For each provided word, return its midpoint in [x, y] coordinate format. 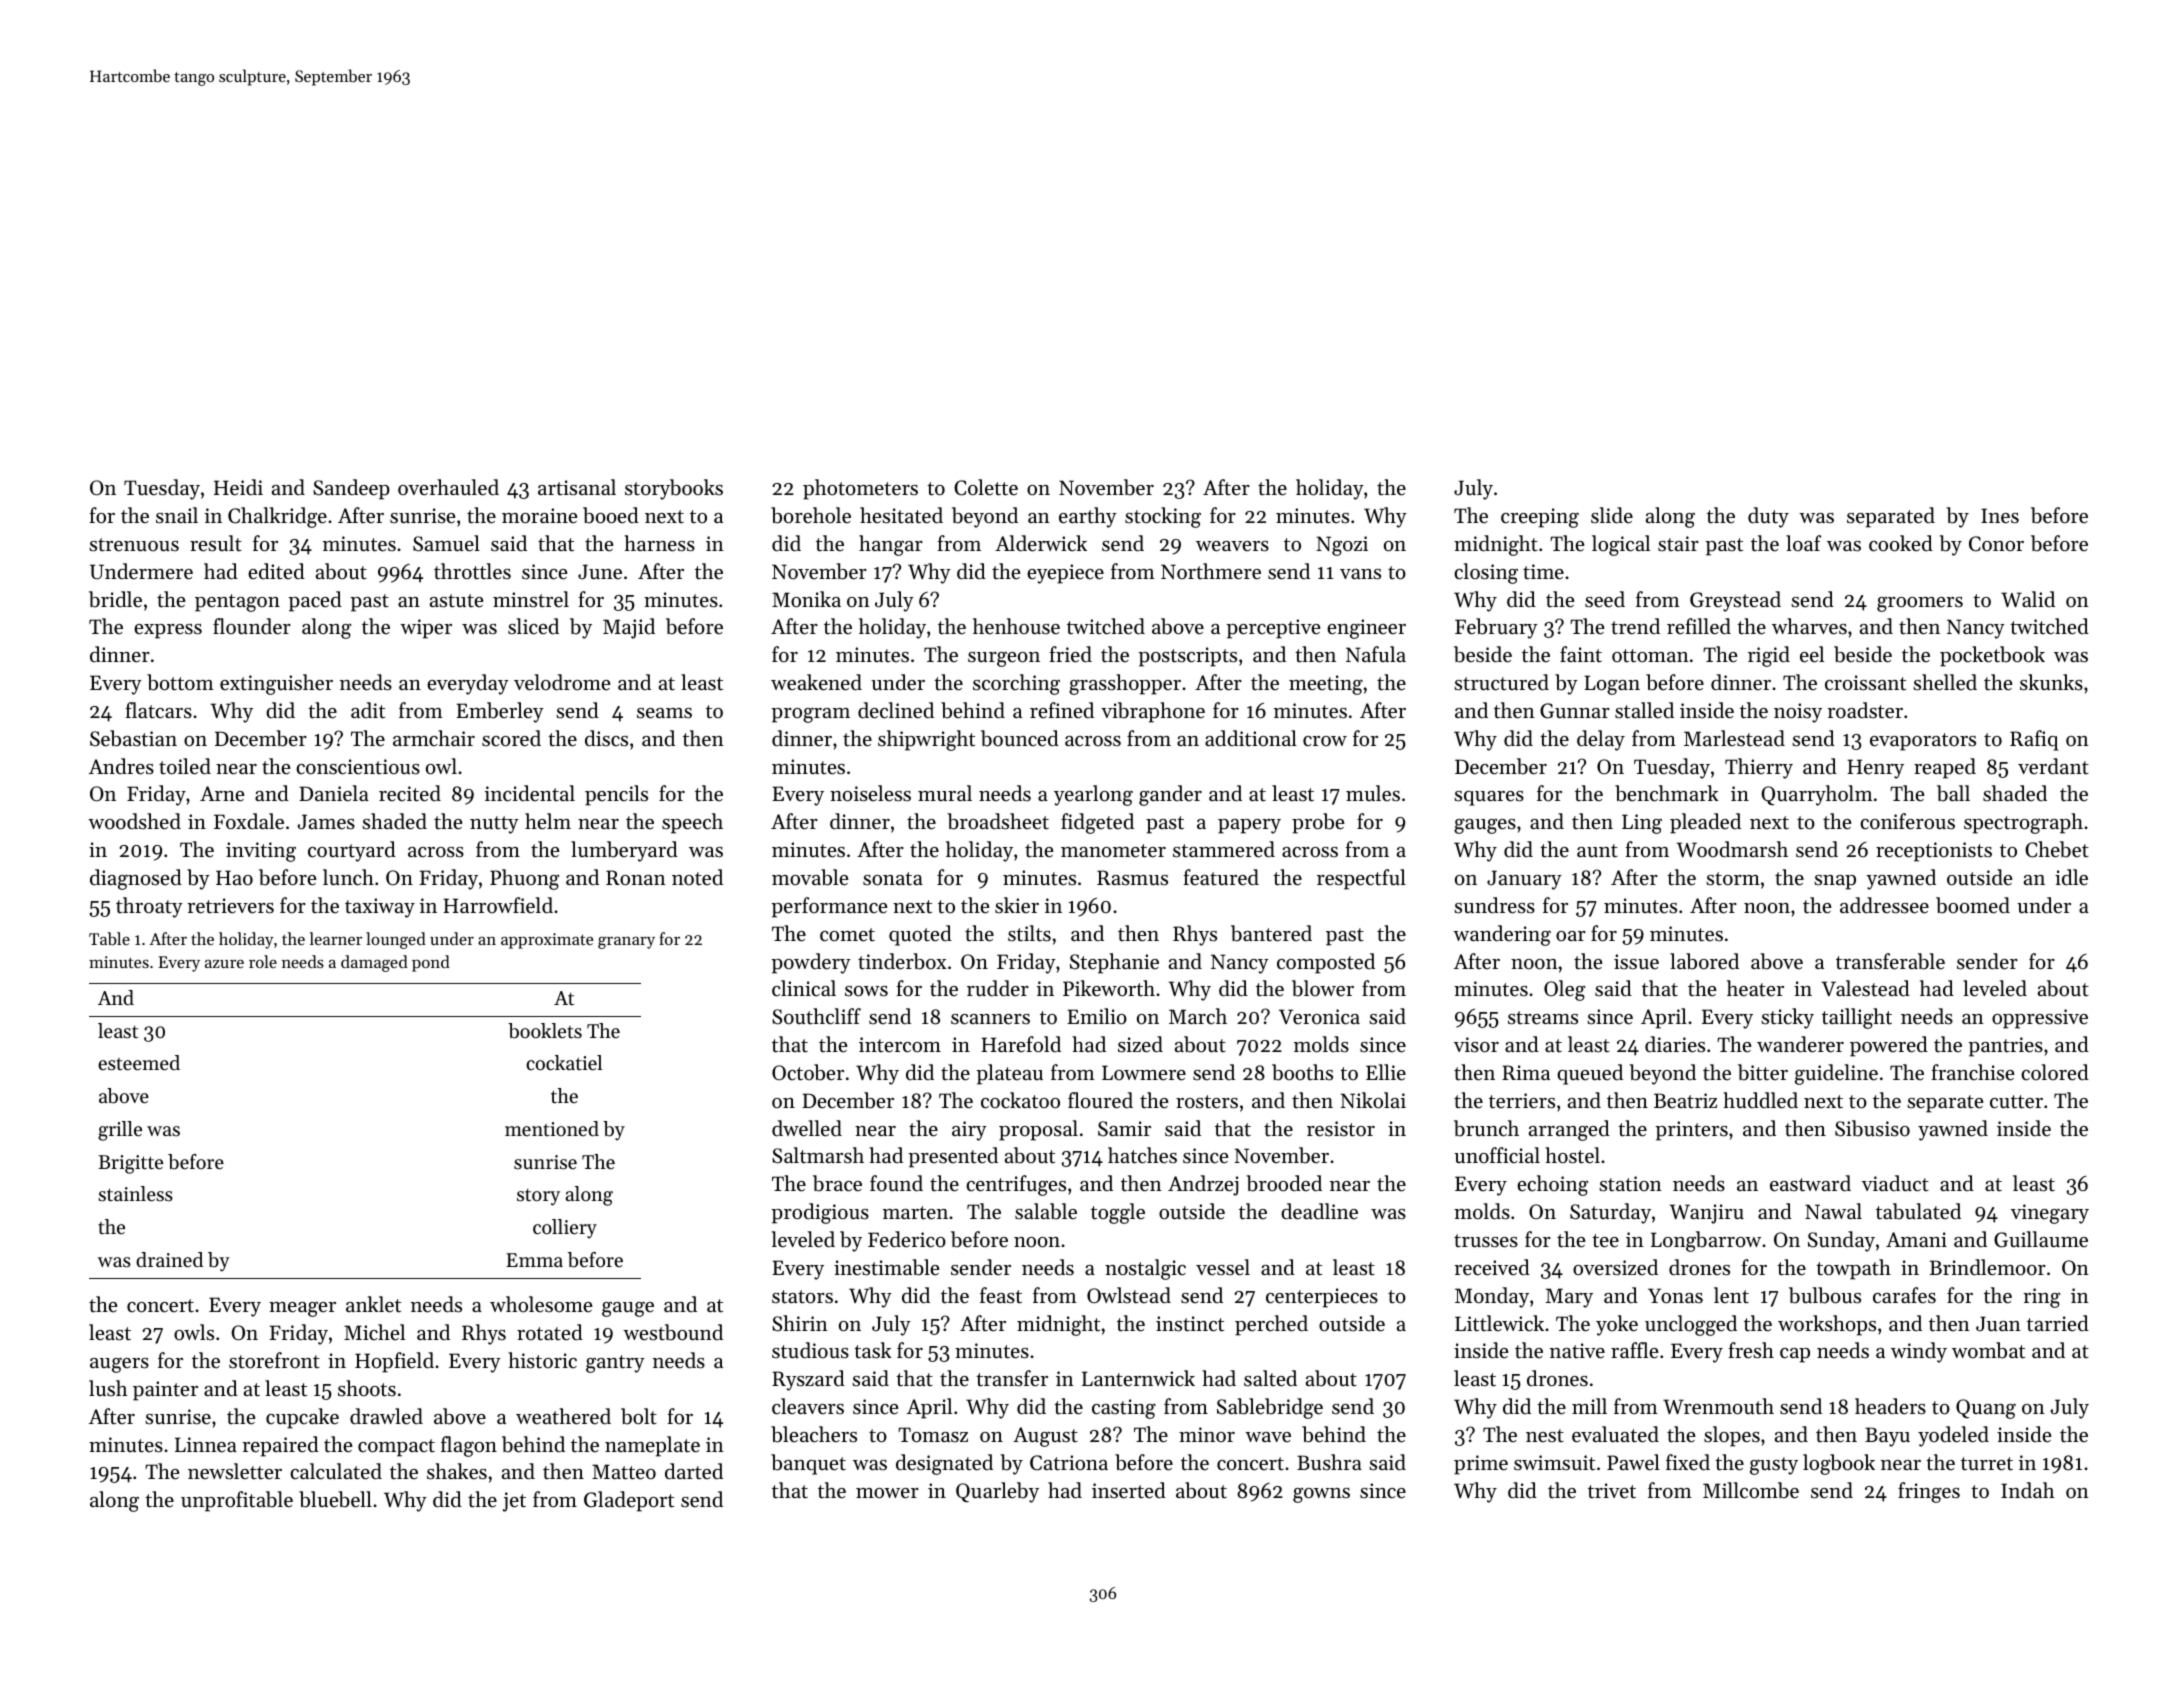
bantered [1271, 933]
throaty [149, 907]
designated [944, 1464]
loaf [1803, 543]
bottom [180, 682]
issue [1636, 962]
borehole [811, 515]
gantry [615, 1364]
